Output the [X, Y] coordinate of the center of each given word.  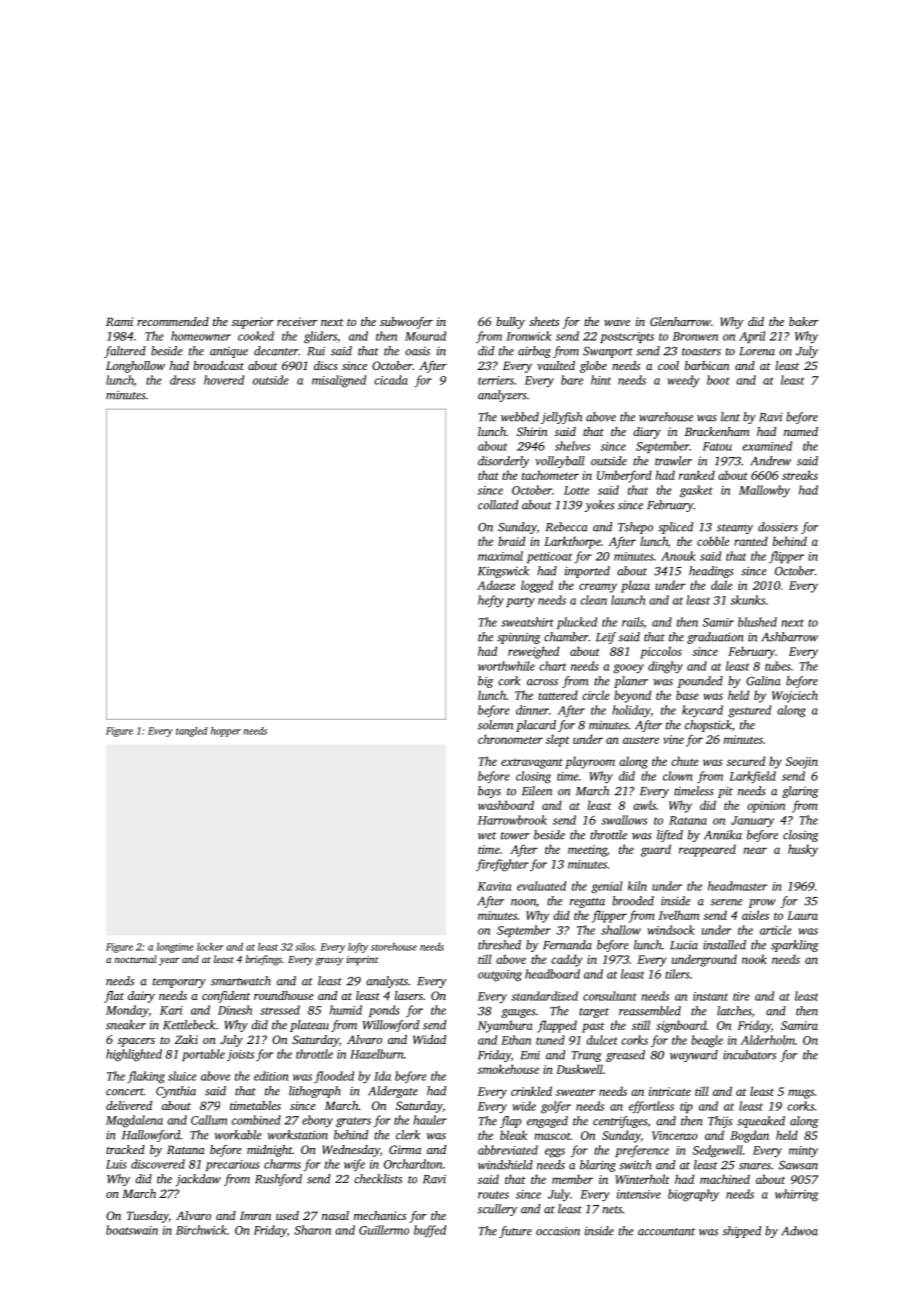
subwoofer [406, 323]
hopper [226, 732]
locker [210, 947]
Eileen [537, 791]
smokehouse [508, 1069]
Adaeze [496, 585]
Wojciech [795, 696]
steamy [735, 529]
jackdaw [198, 1180]
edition [271, 1076]
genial [607, 887]
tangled [191, 732]
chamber [566, 637]
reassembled [650, 1011]
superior [253, 323]
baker [803, 321]
